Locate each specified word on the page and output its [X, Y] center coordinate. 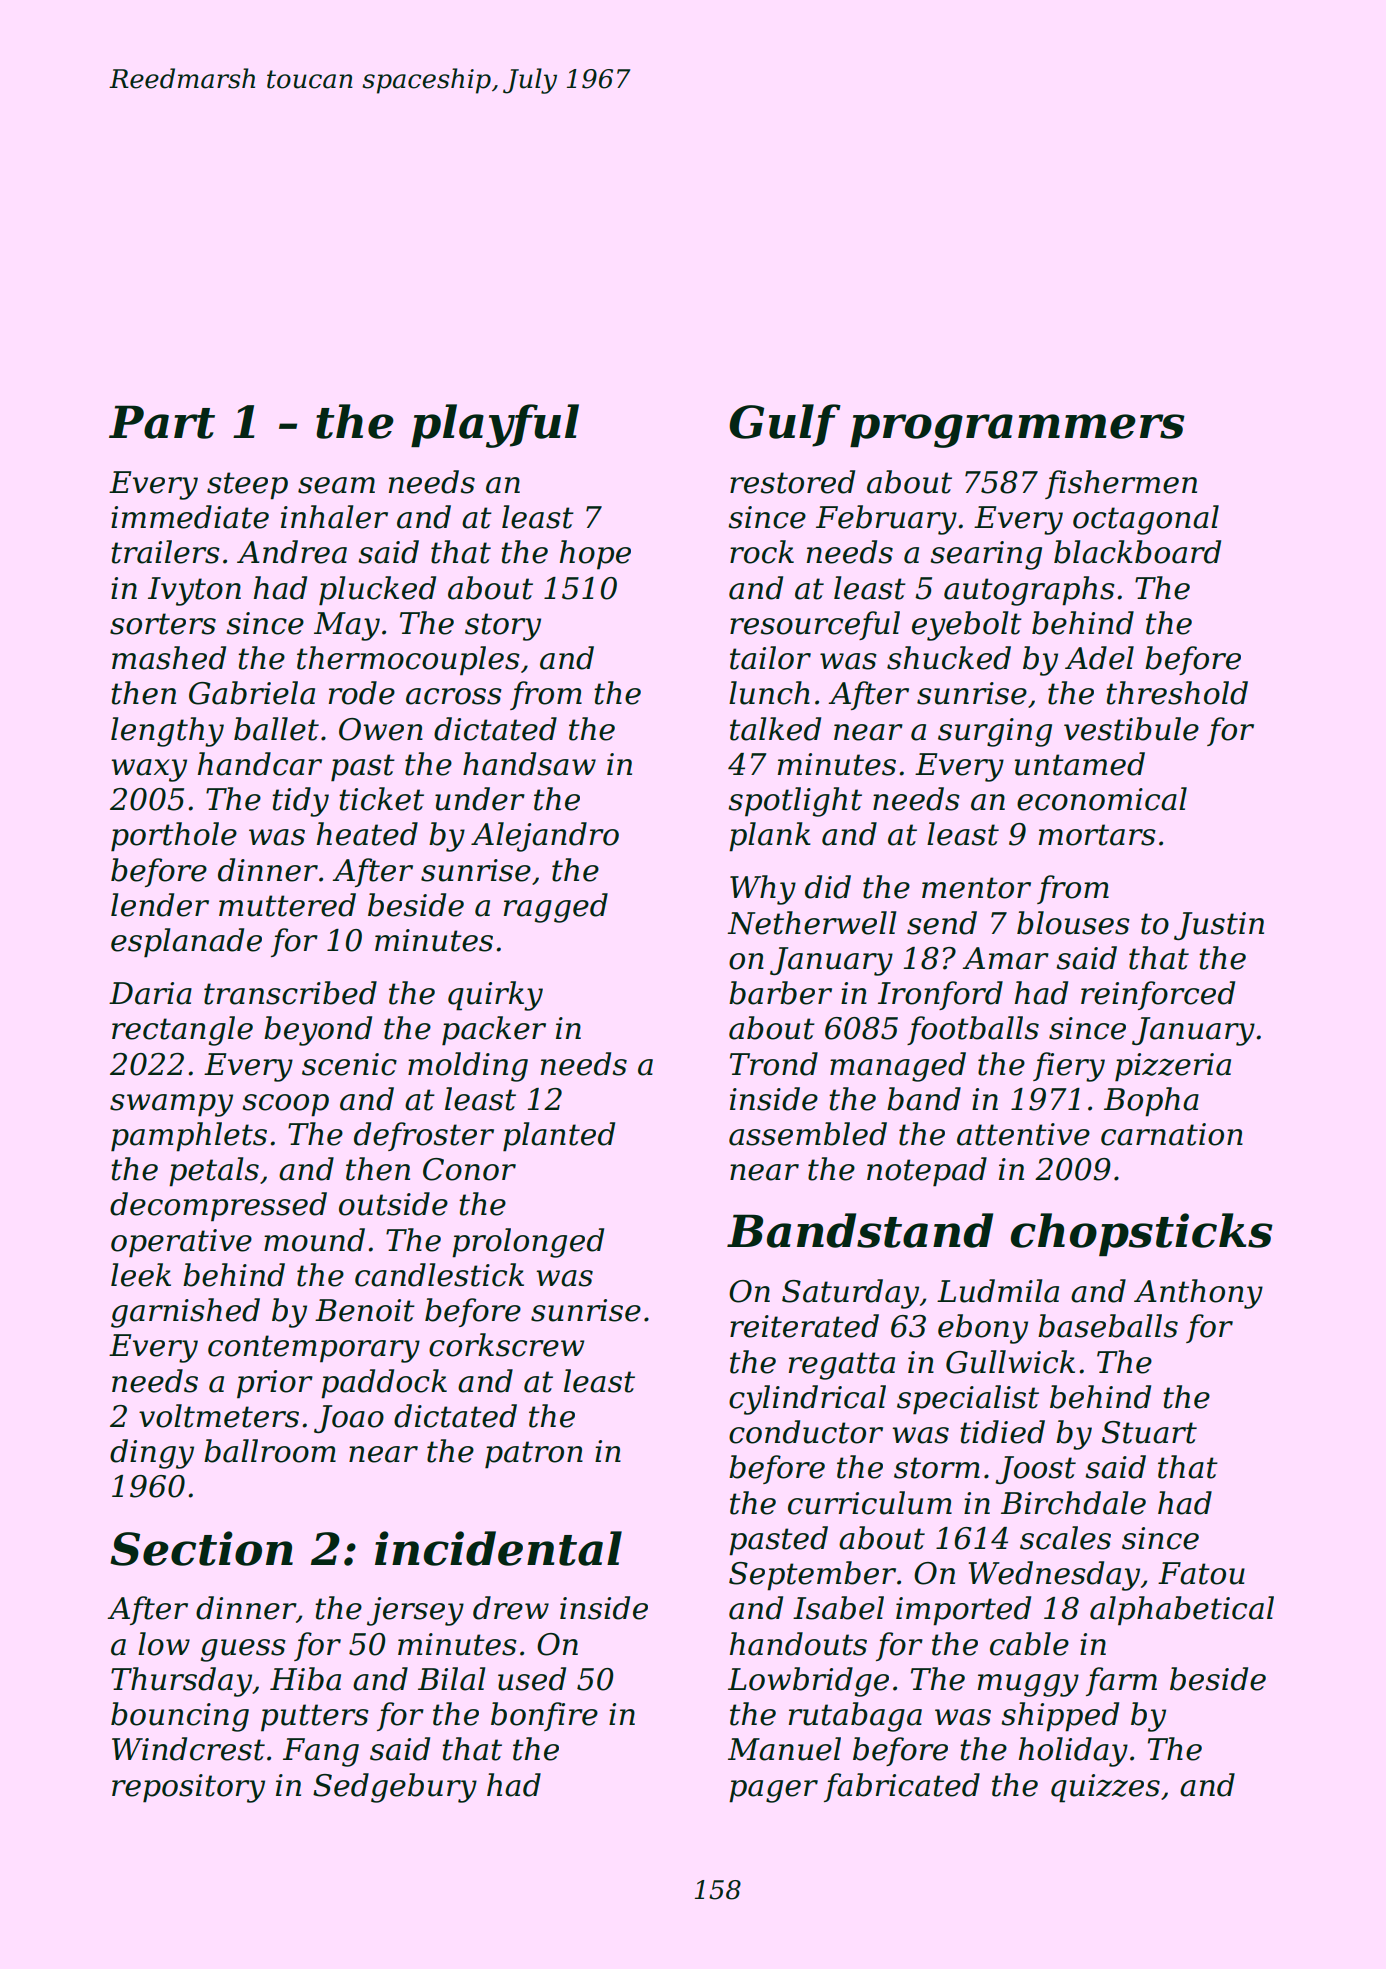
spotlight [795, 802]
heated [367, 834]
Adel [1099, 658]
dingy [152, 1454]
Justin [1219, 926]
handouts [798, 1644]
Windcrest [188, 1749]
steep [247, 486]
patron [534, 1455]
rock [762, 552]
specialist [968, 1400]
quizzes [1105, 1788]
